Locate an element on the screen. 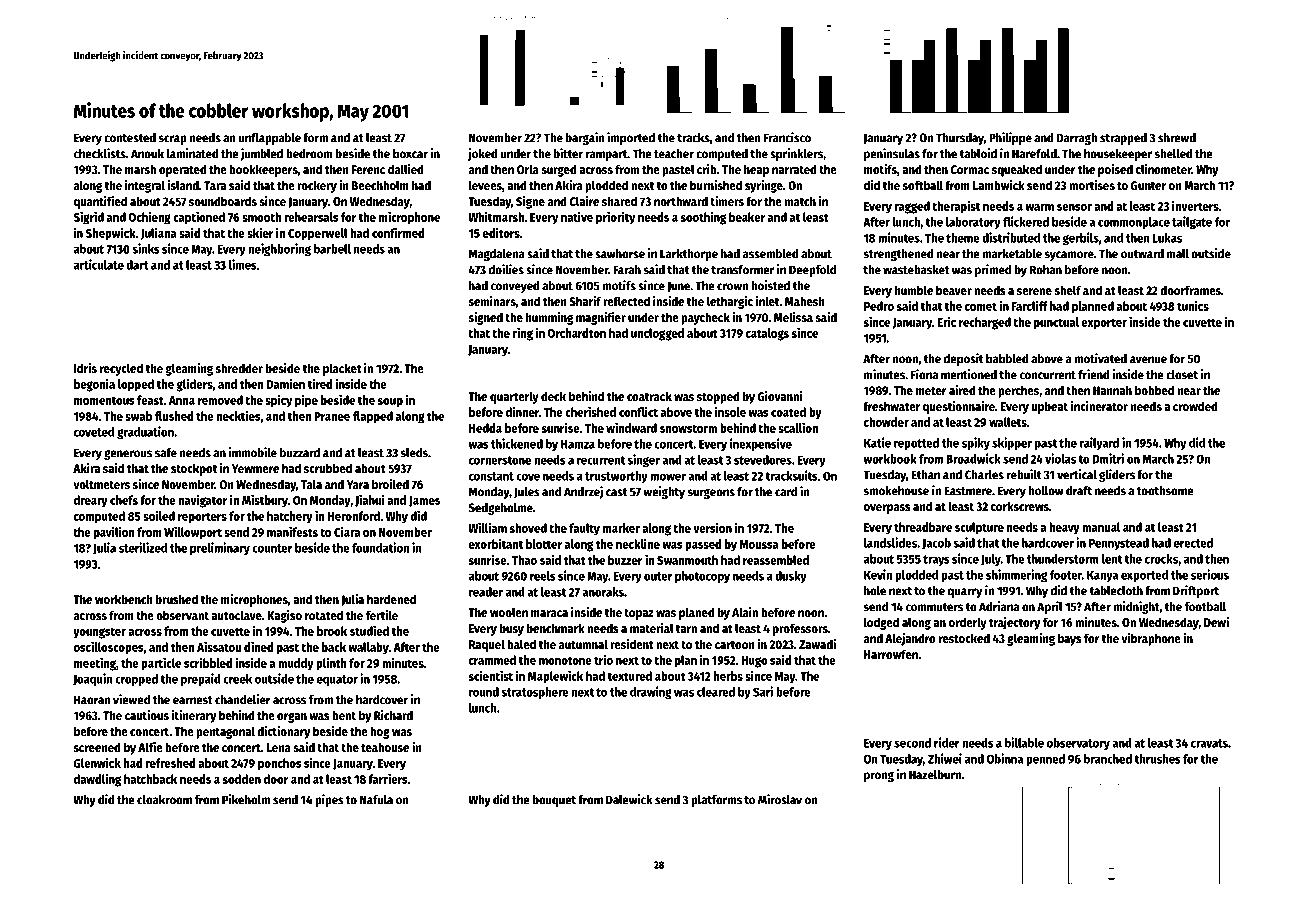  unclogged is located at coordinates (657, 334).
